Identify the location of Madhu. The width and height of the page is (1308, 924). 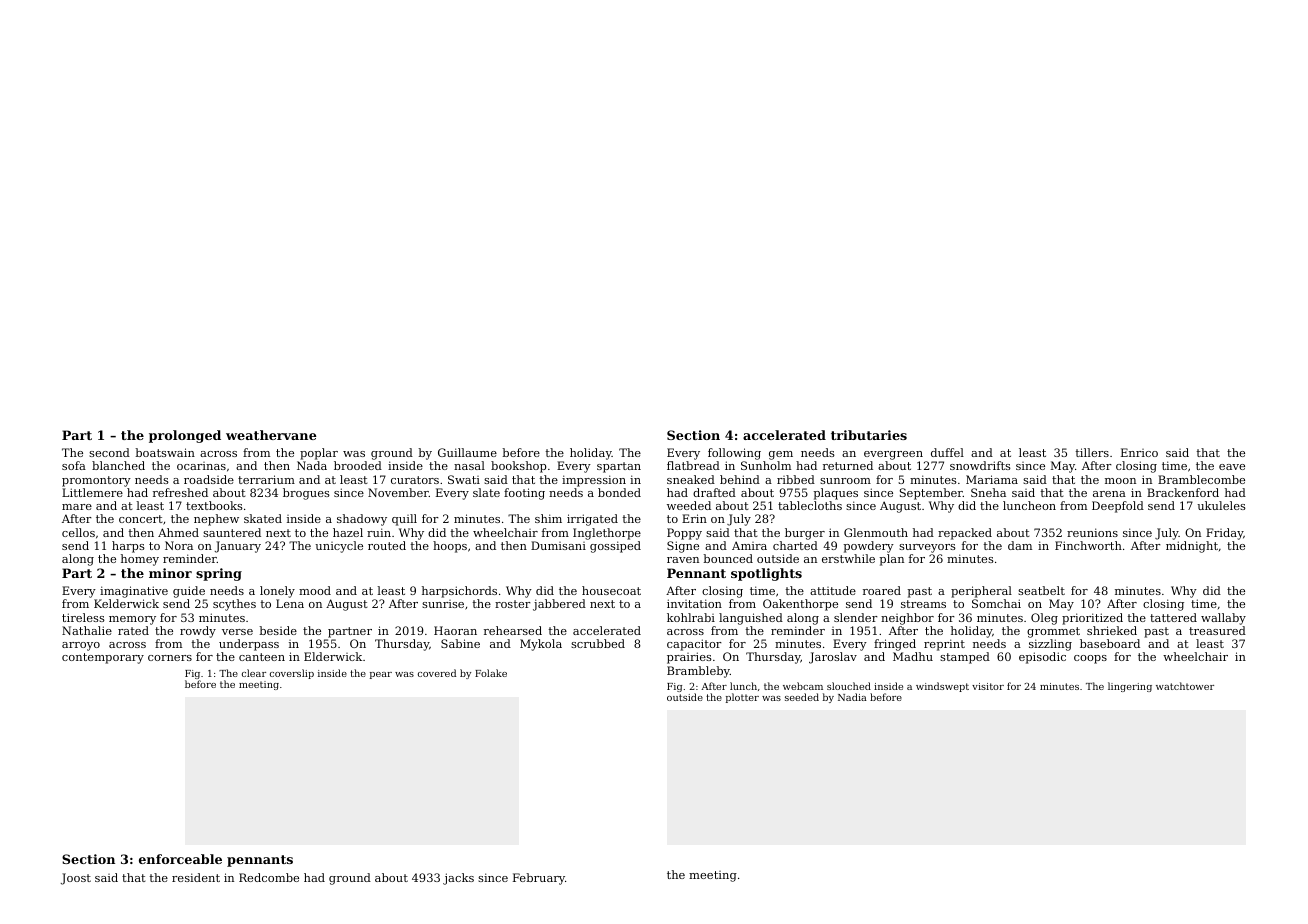
(913, 656).
